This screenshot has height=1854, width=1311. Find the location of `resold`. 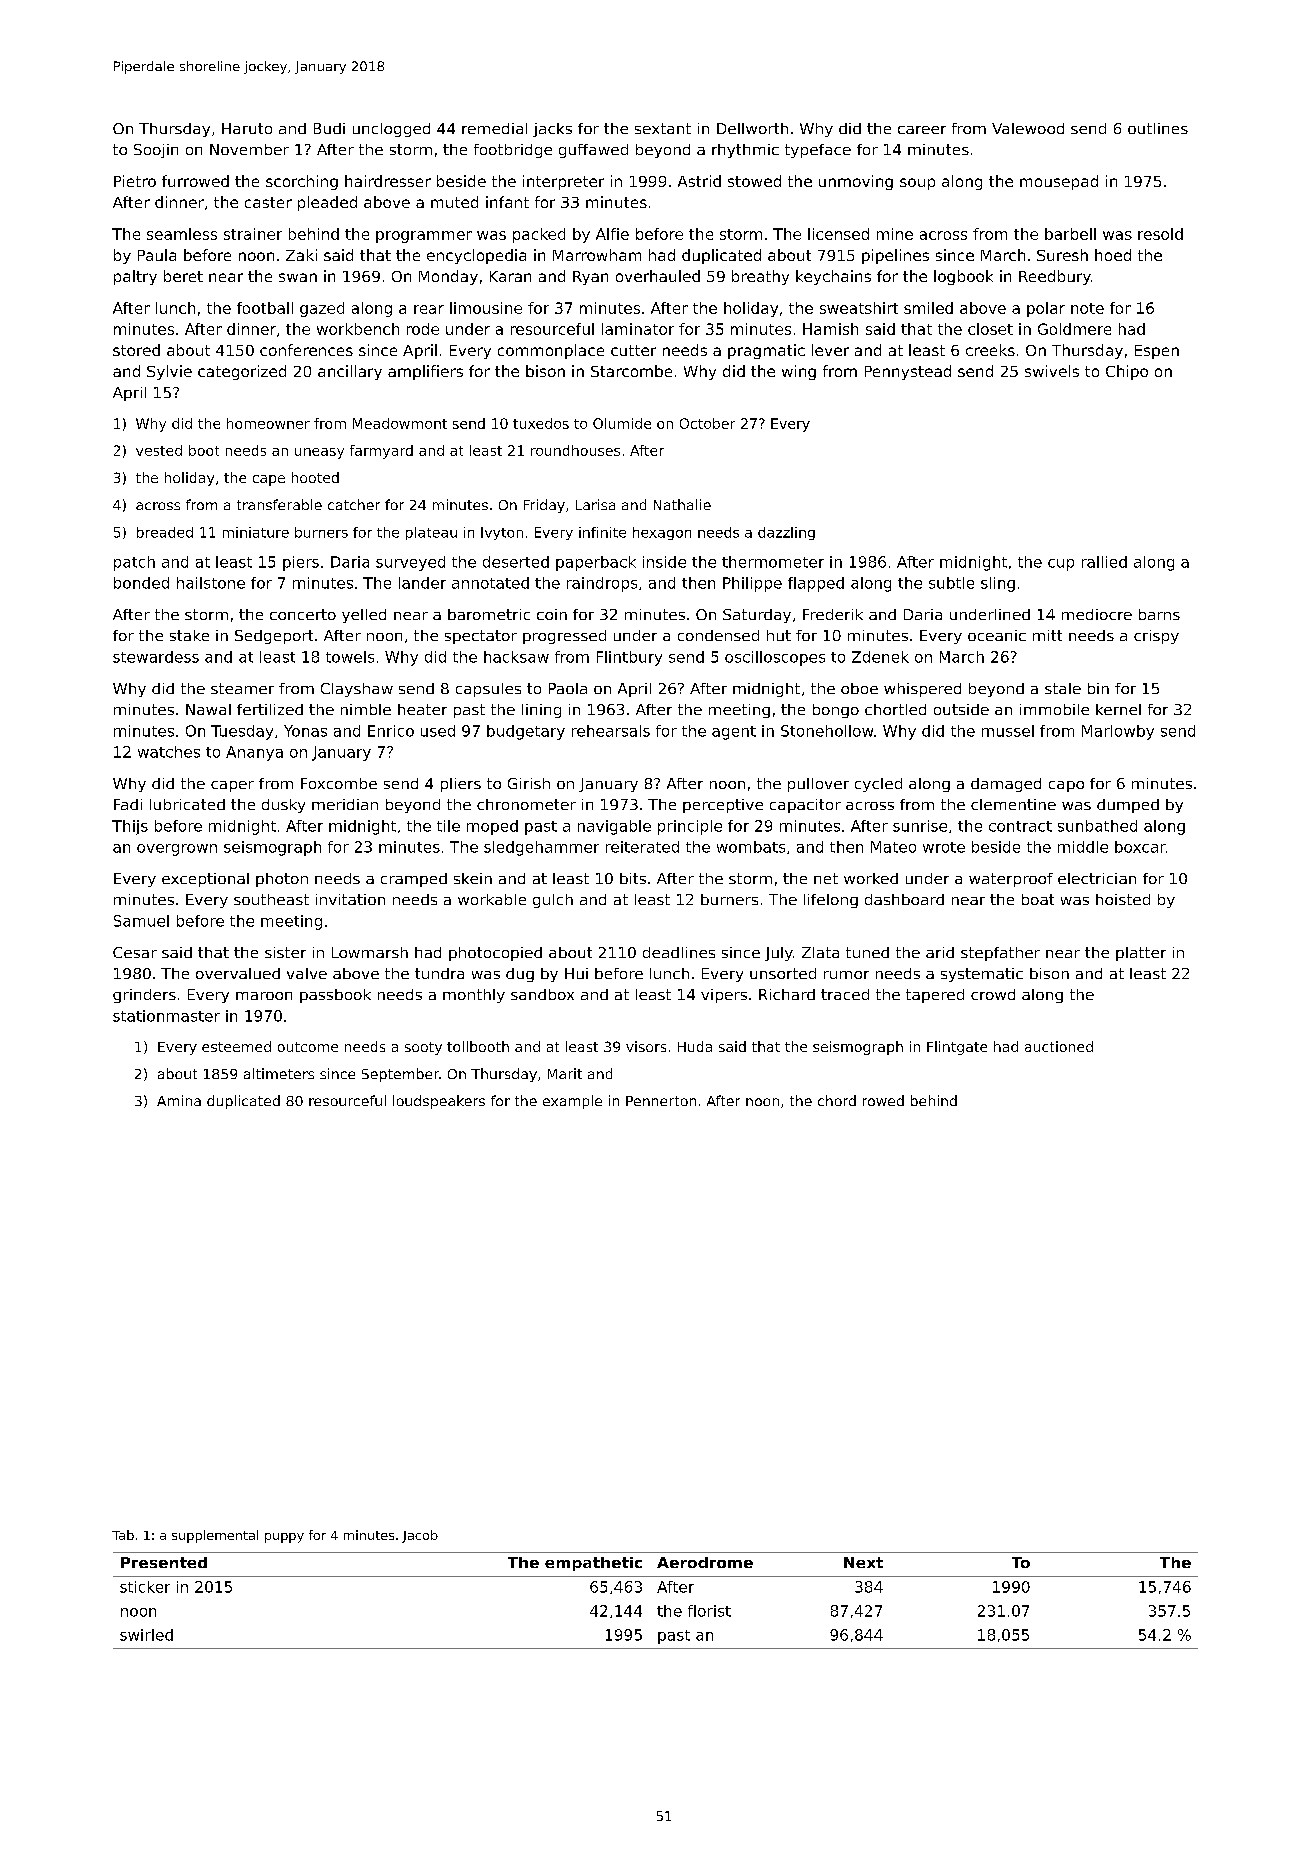

resold is located at coordinates (1160, 234).
